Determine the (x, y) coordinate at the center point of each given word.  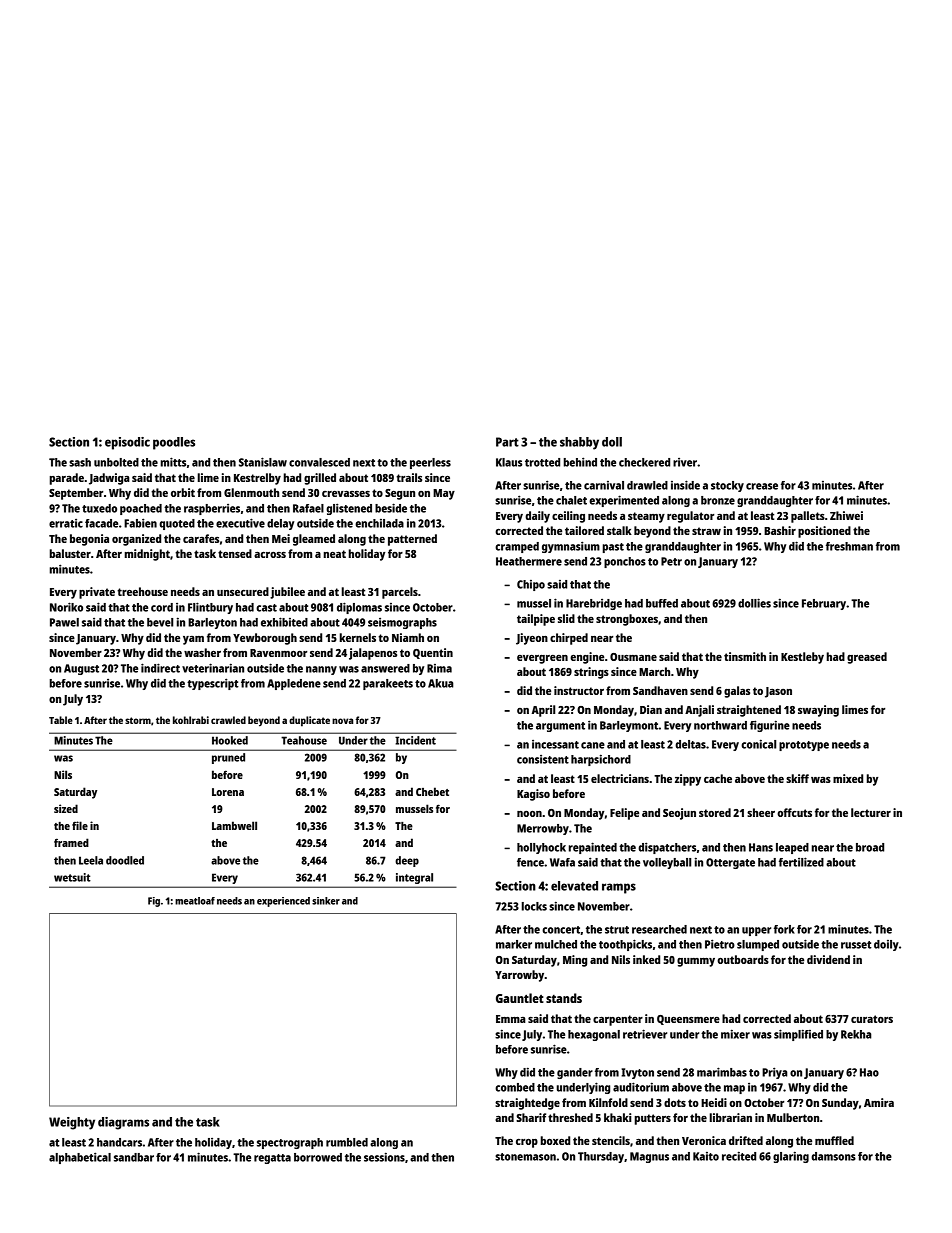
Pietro (720, 944)
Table (61, 720)
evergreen (542, 659)
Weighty (72, 1123)
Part (507, 442)
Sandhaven (660, 690)
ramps (619, 888)
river (685, 462)
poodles (174, 443)
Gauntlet (520, 998)
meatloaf (195, 901)
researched (659, 929)
